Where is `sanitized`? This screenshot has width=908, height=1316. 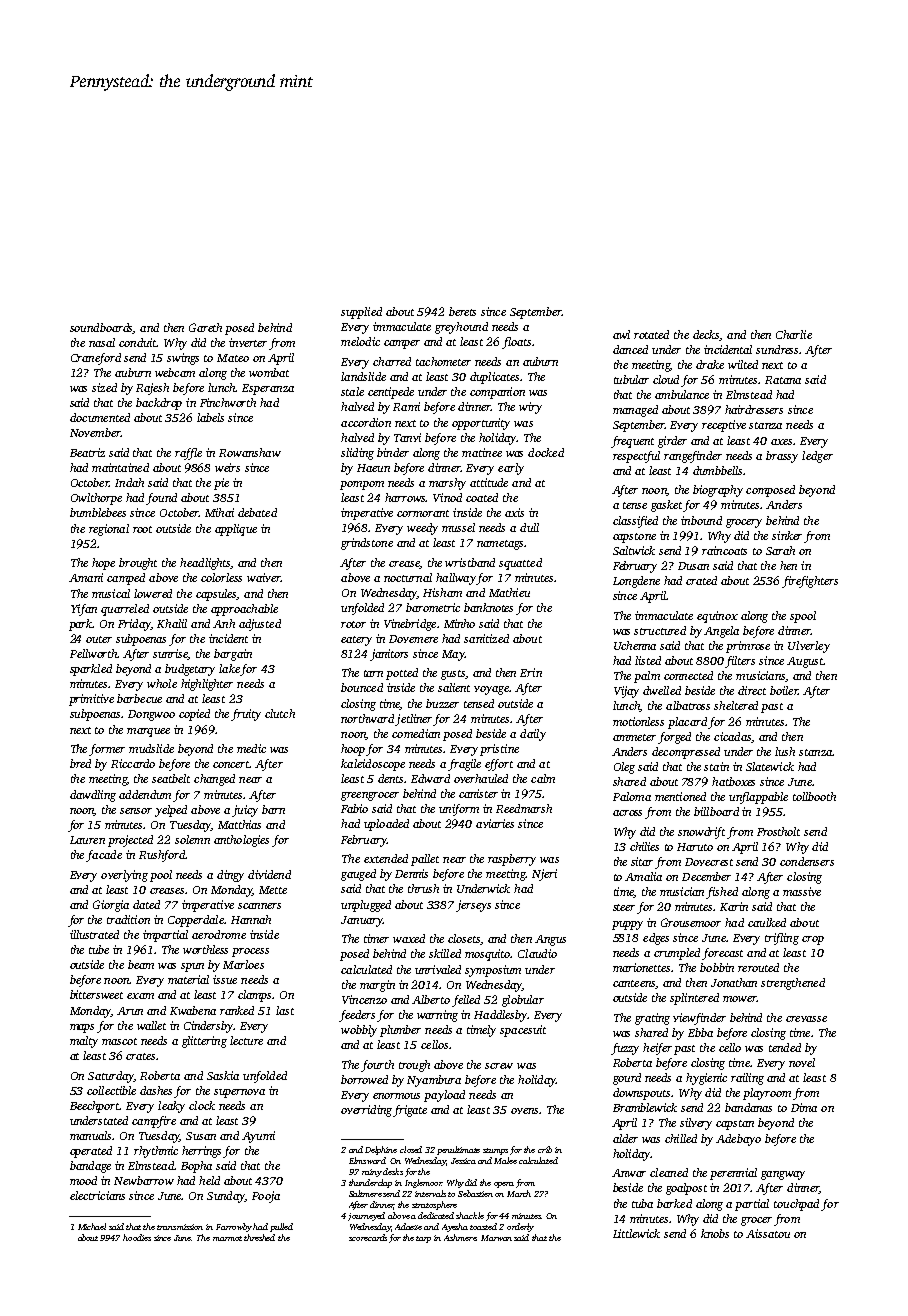 sanitized is located at coordinates (486, 638).
